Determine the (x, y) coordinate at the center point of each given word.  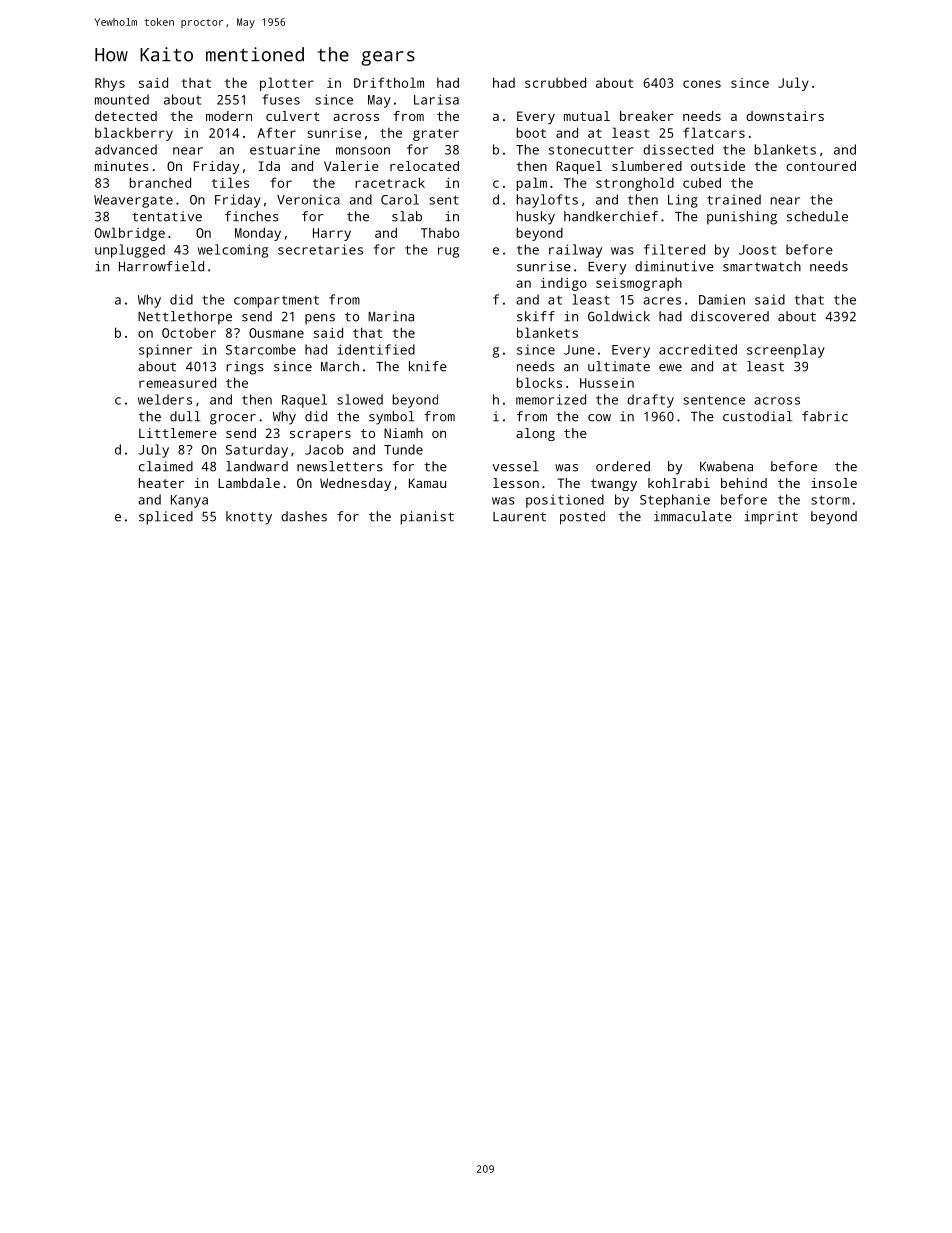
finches (252, 216)
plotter (287, 84)
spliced (166, 518)
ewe (670, 368)
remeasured (177, 382)
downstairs (785, 116)
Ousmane (276, 333)
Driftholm (389, 82)
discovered (730, 316)
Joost (757, 250)
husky (536, 218)
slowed (360, 399)
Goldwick (619, 316)
